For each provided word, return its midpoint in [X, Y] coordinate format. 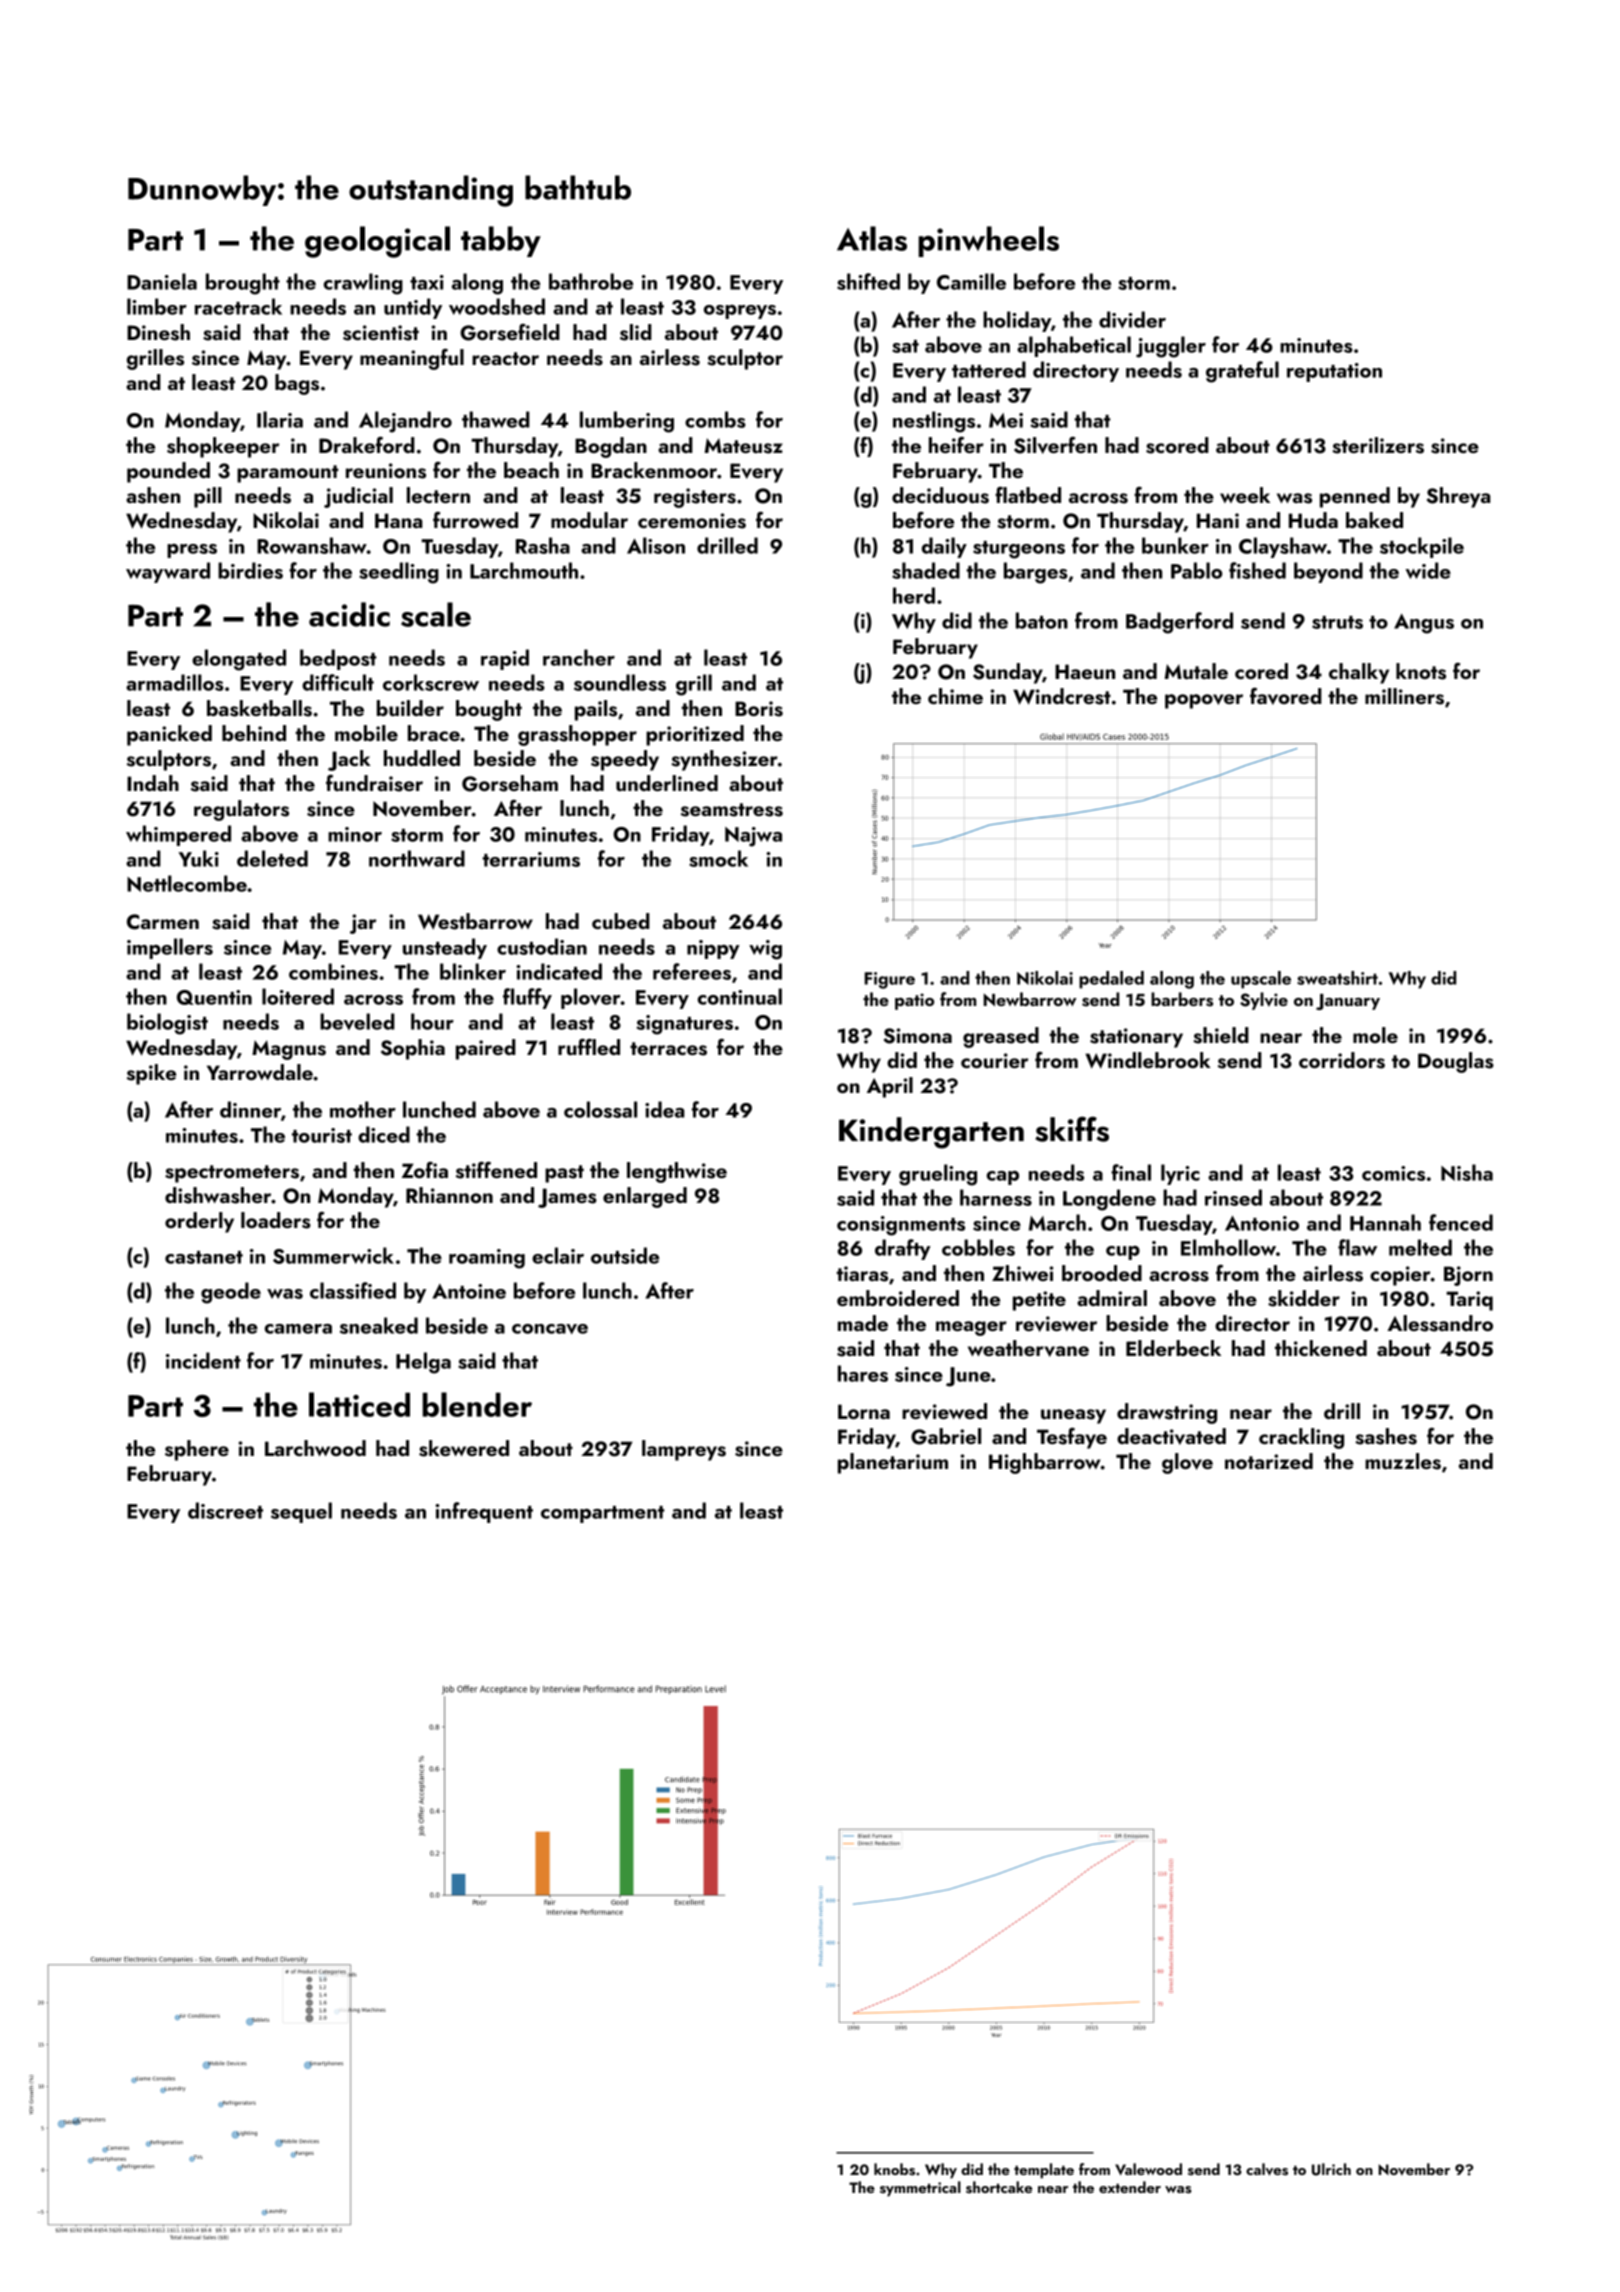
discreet [225, 1510]
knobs [894, 2169]
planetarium [893, 1463]
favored [1286, 696]
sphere [197, 1450]
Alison [656, 545]
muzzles [1403, 1461]
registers [695, 498]
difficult [338, 682]
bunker [1175, 545]
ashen [153, 495]
